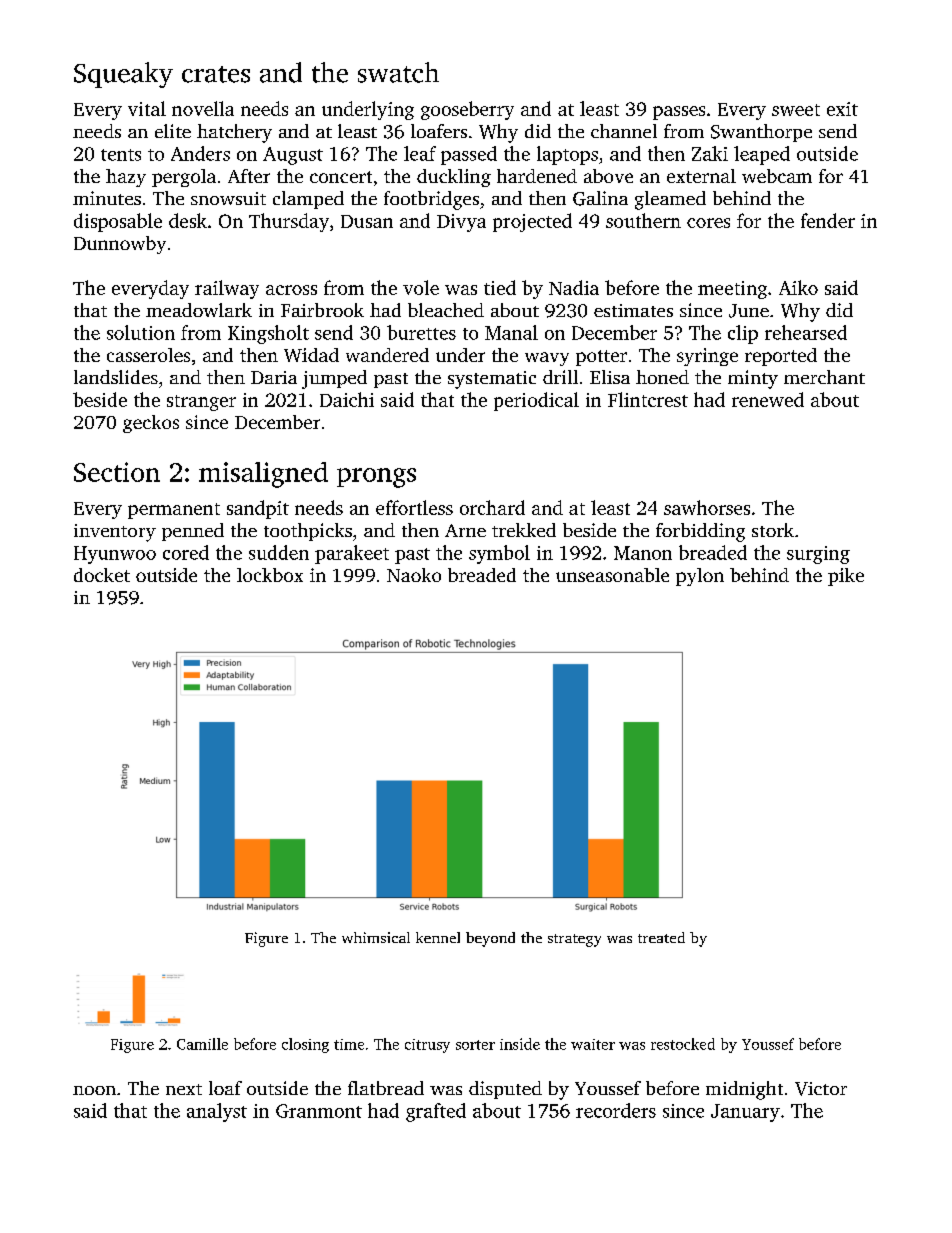  Describe the element at coordinates (505, 1090) in the image. I see `disputed` at that location.
